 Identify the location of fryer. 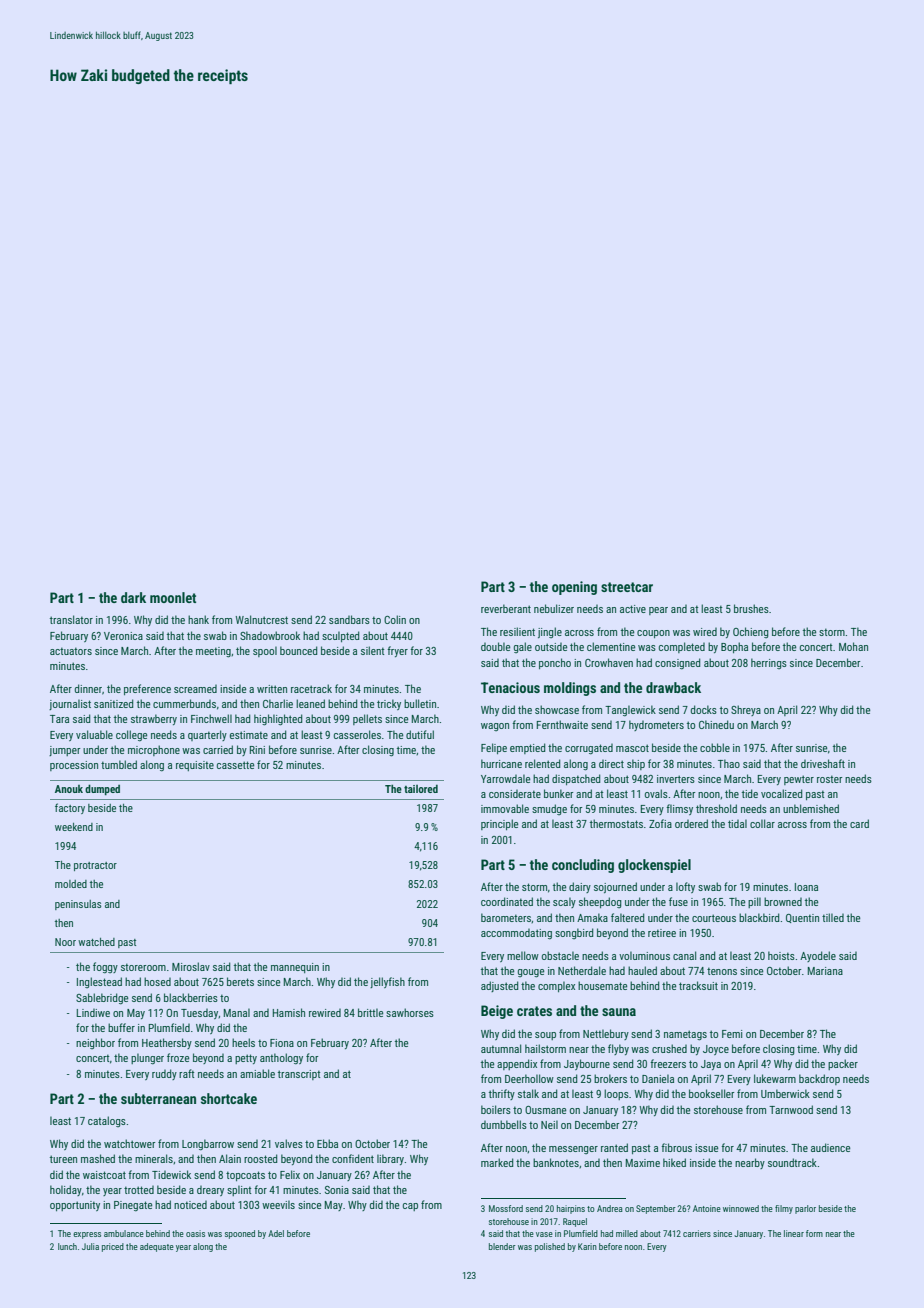
(397, 651).
